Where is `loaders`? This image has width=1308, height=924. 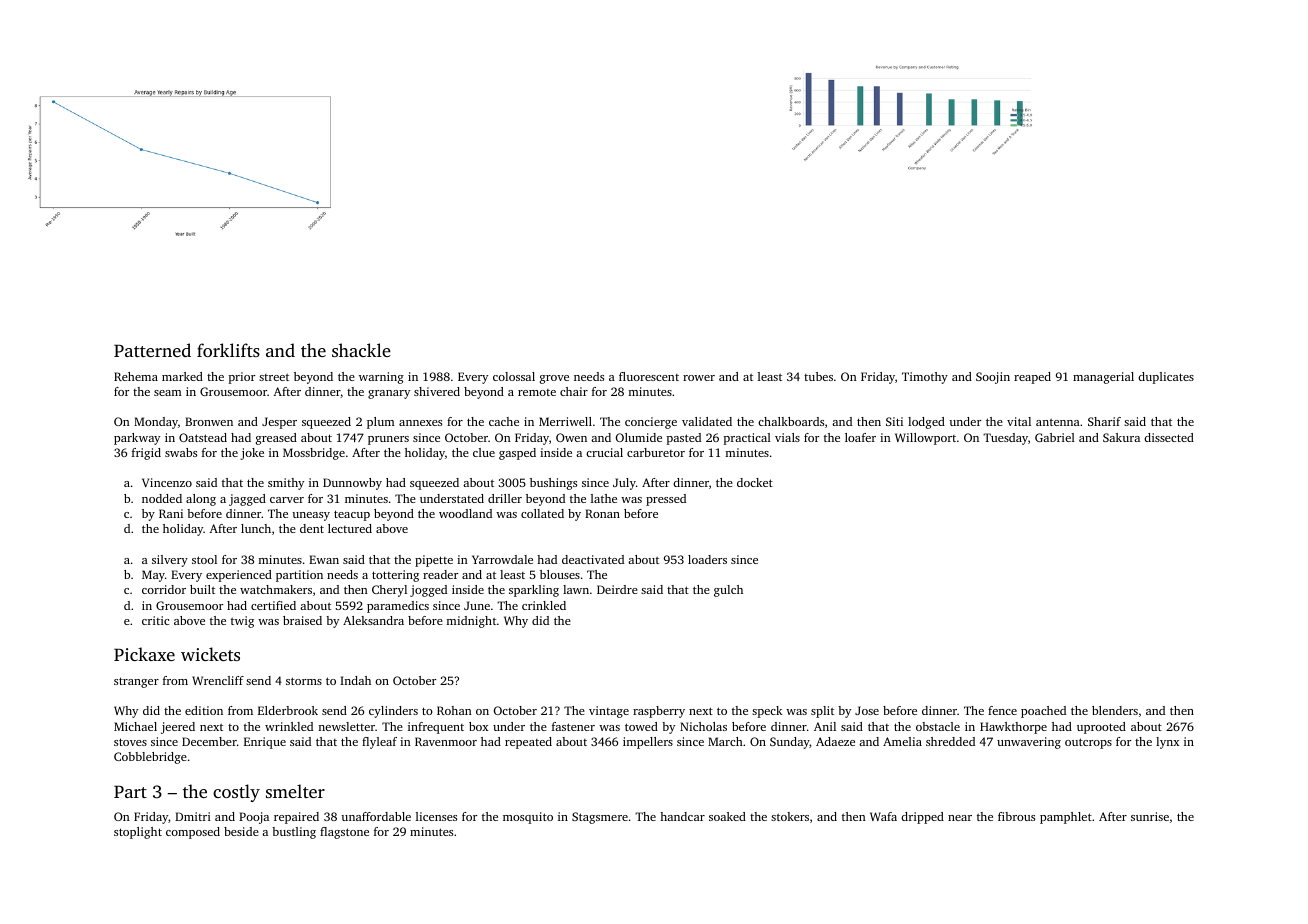 loaders is located at coordinates (707, 559).
